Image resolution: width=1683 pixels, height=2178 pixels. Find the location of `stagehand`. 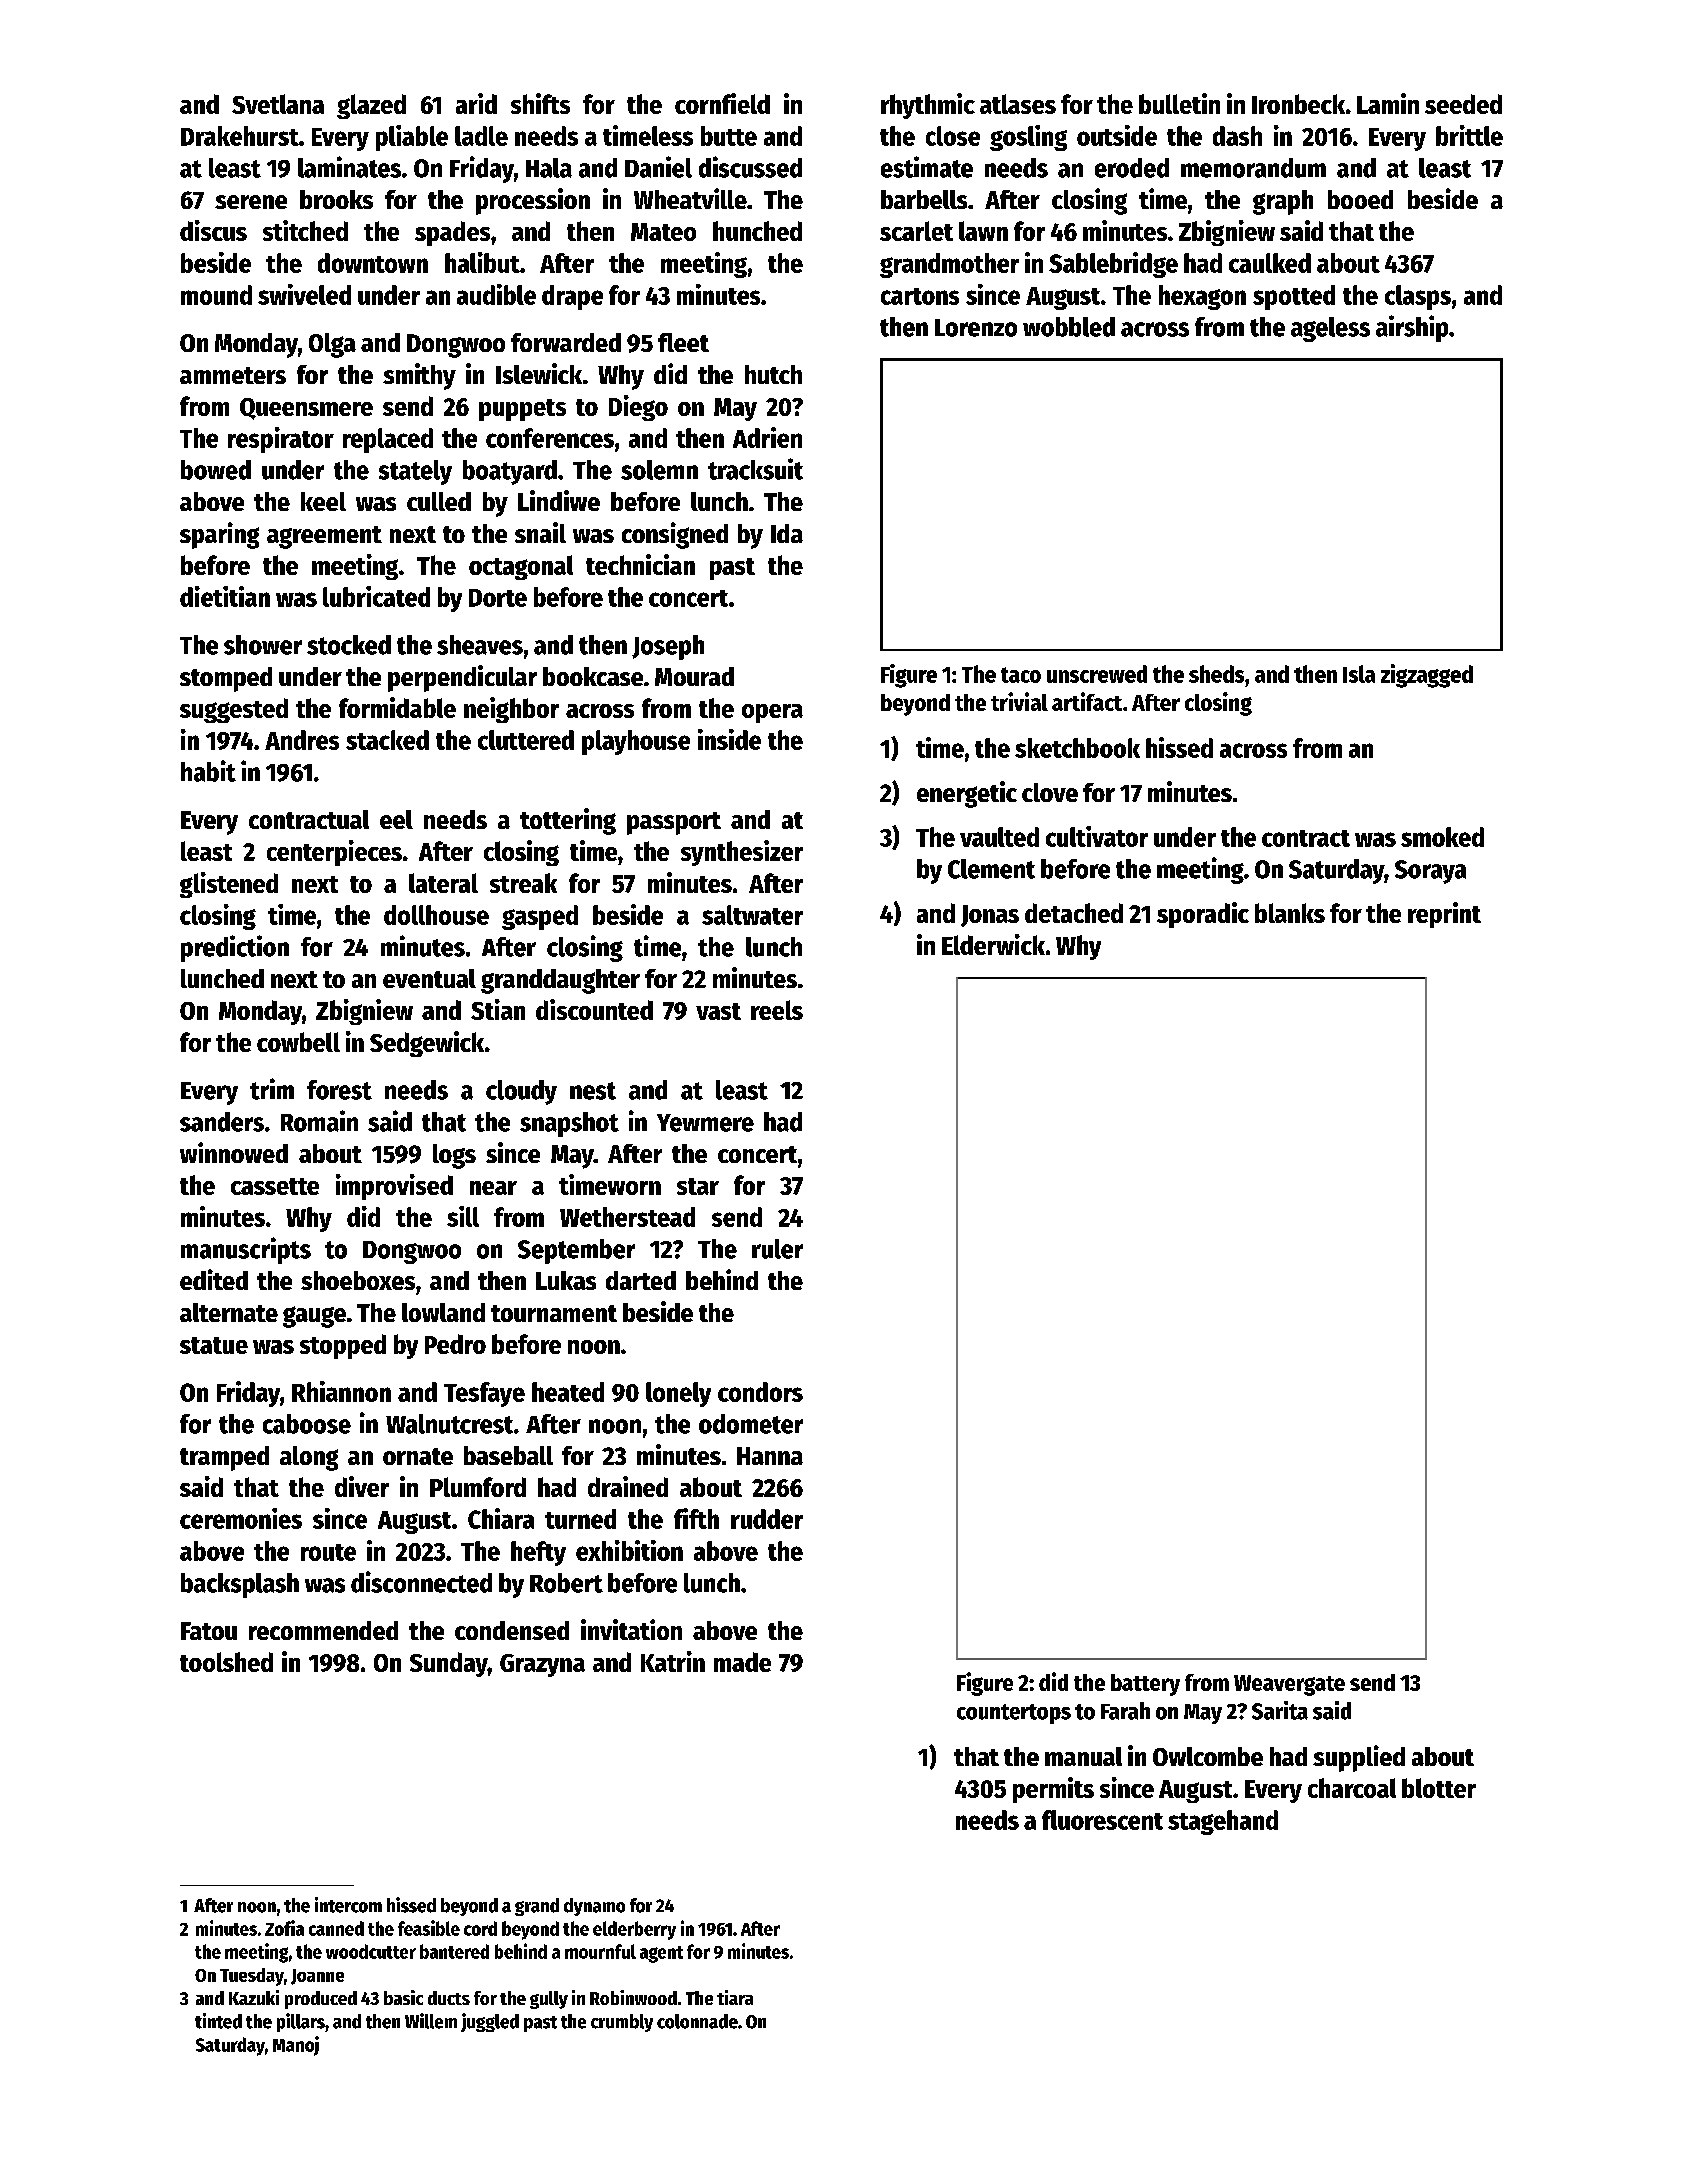

stagehand is located at coordinates (1223, 1822).
